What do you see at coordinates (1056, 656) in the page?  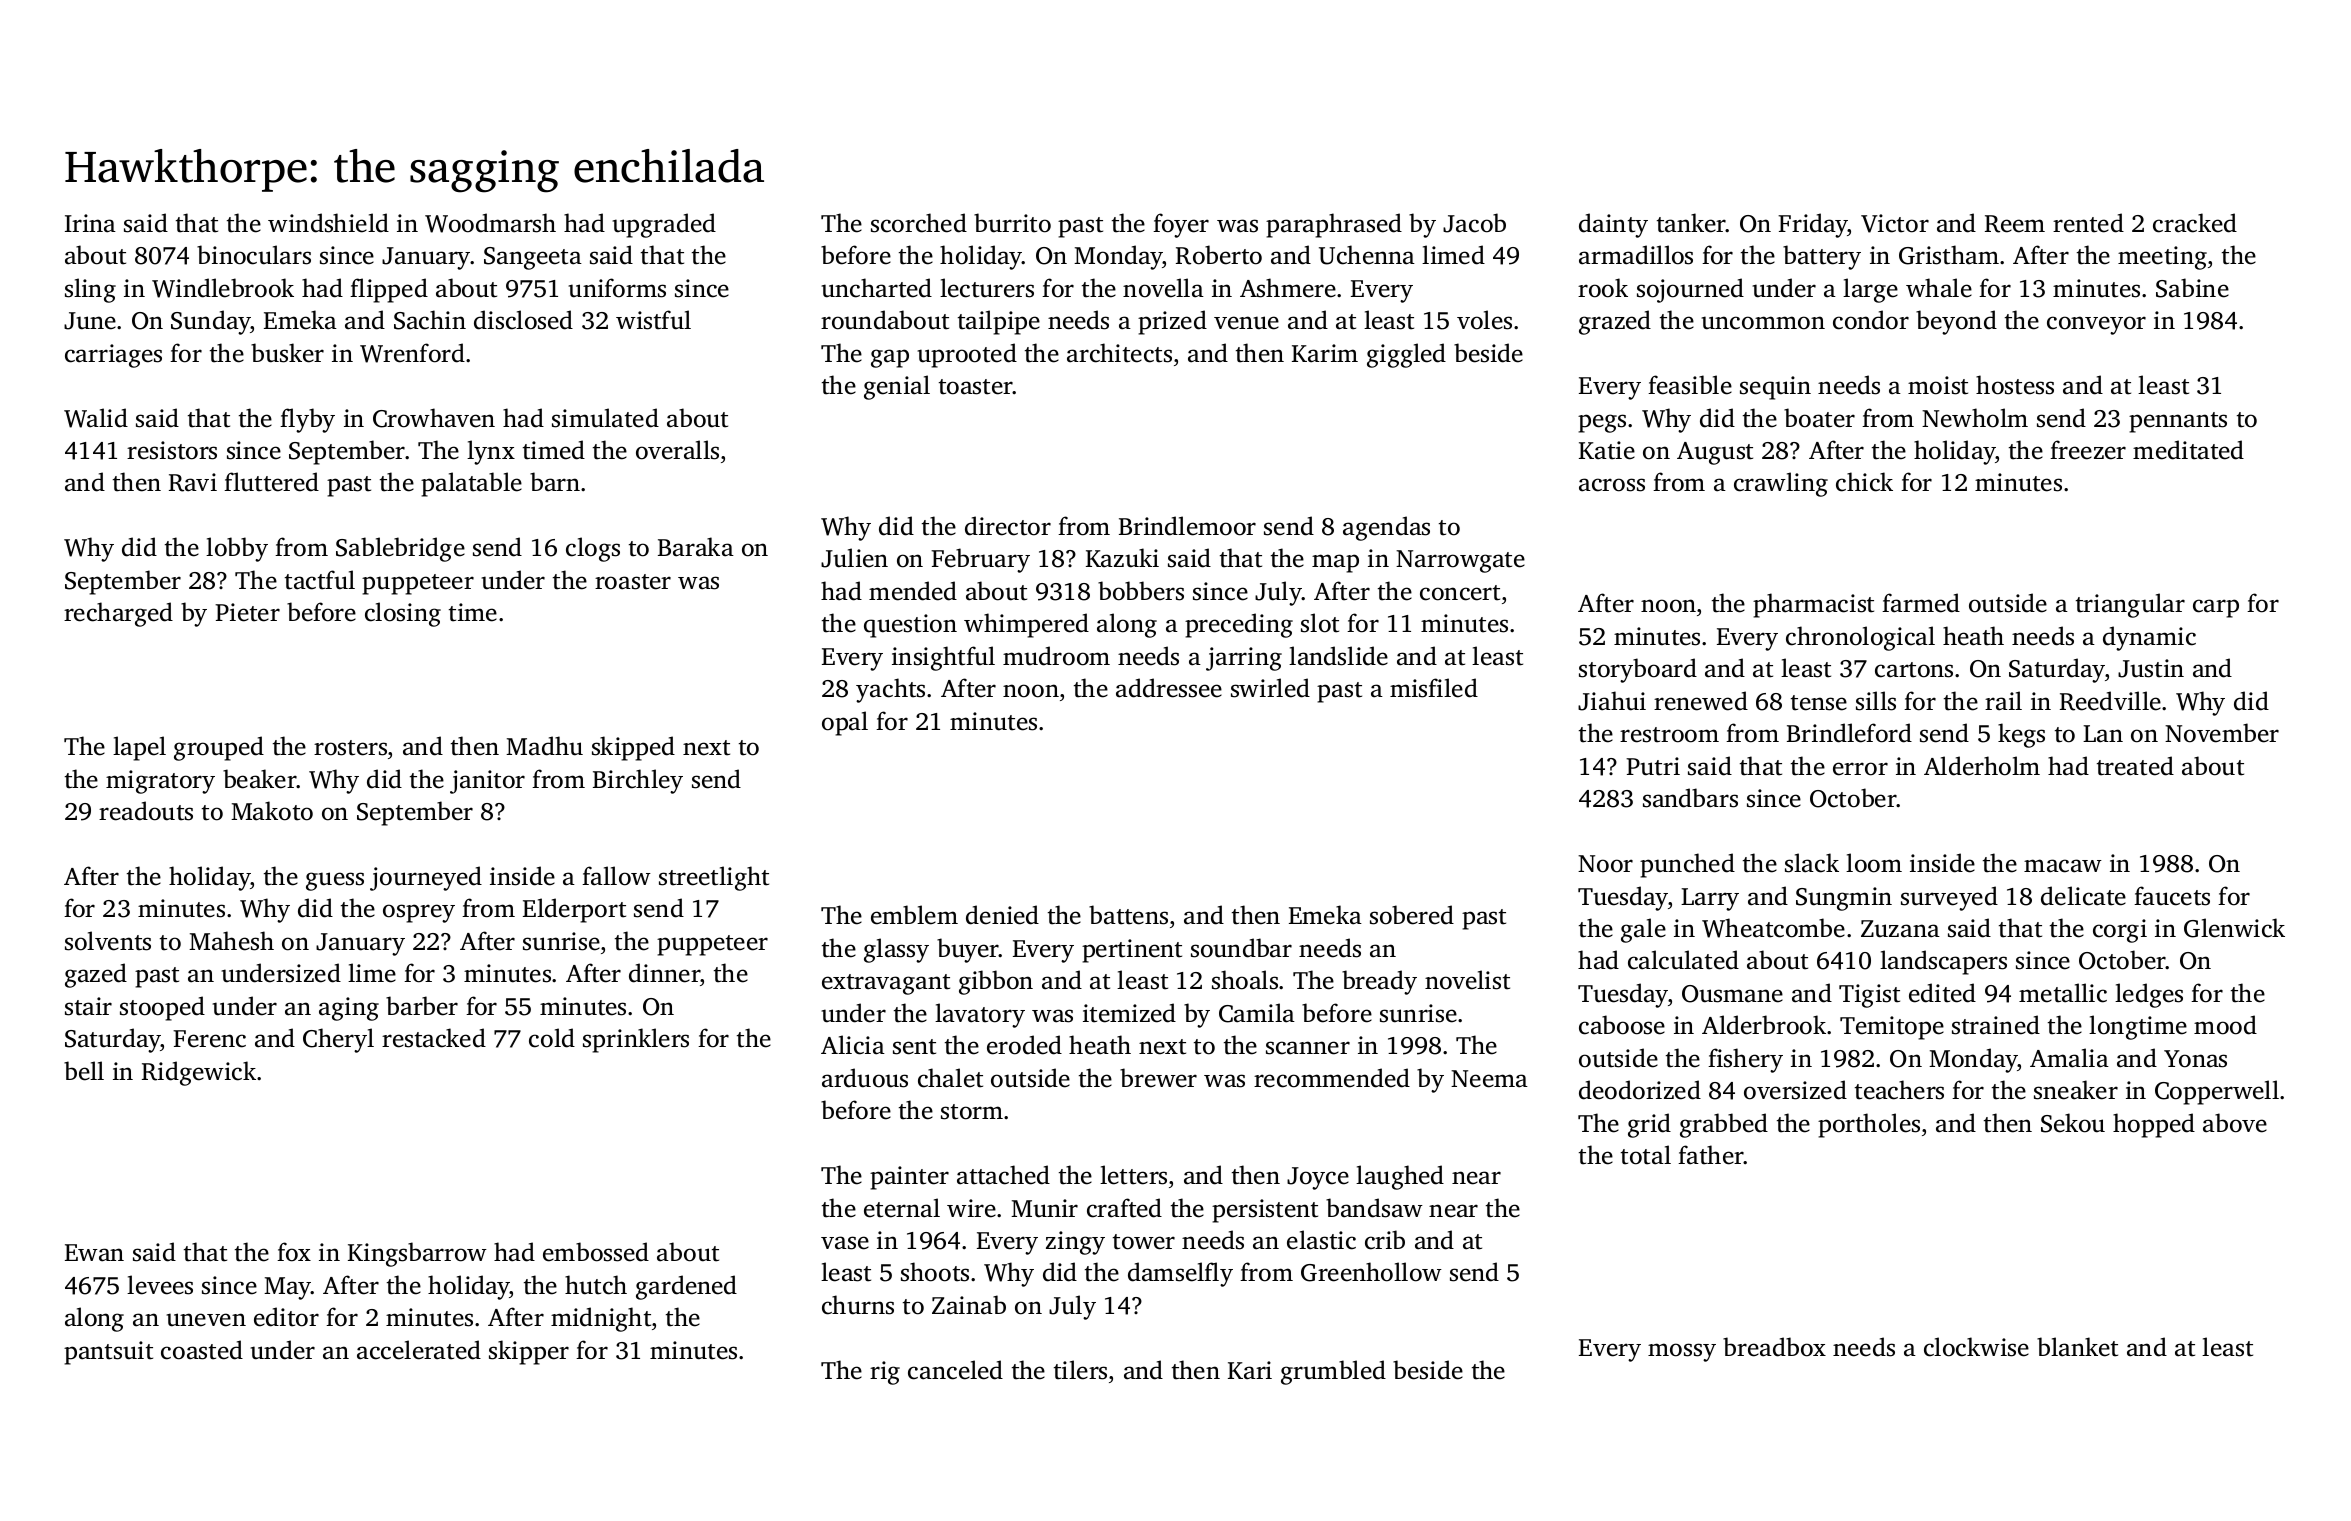 I see `mudroom` at bounding box center [1056, 656].
